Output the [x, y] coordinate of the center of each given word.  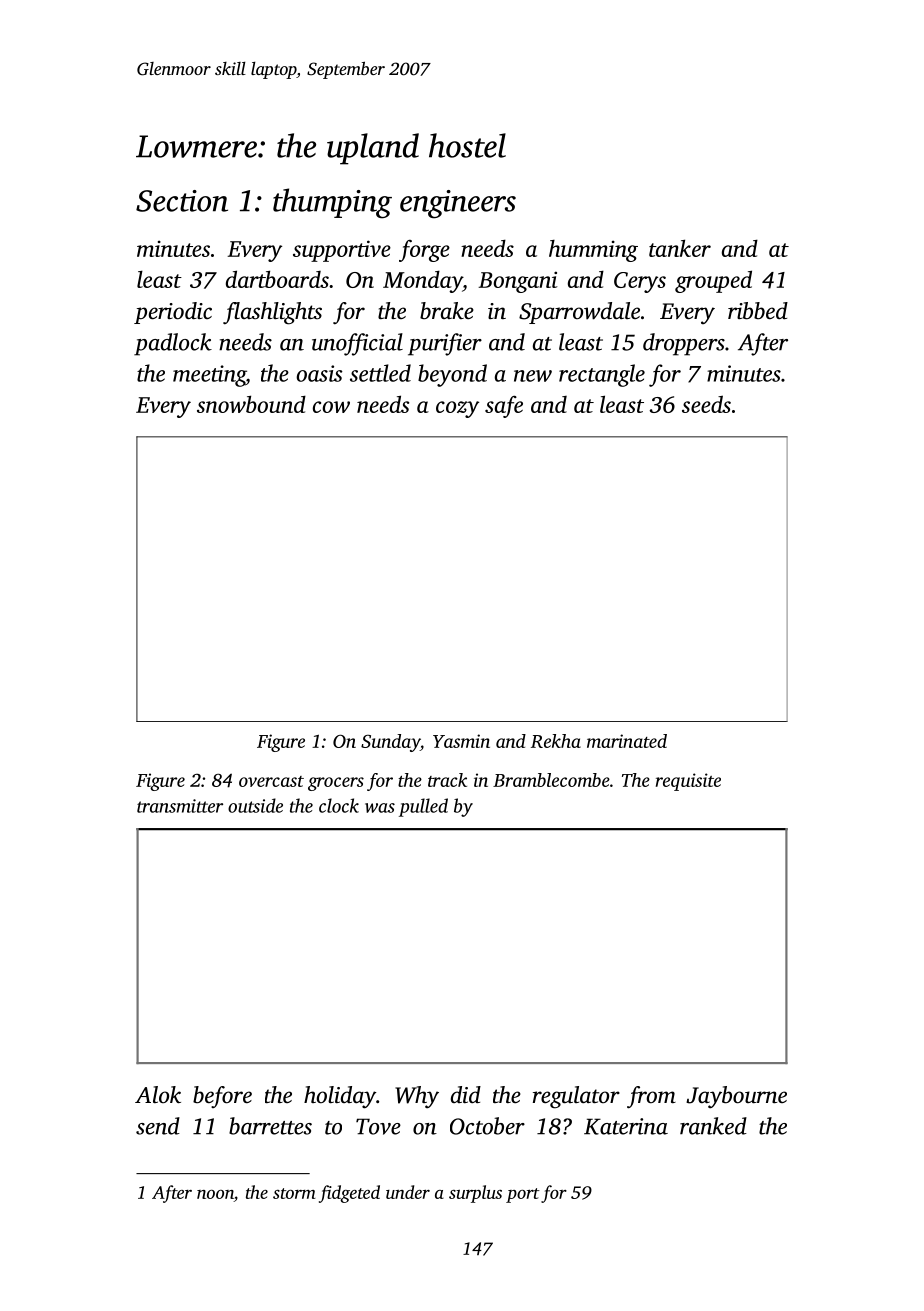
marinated [627, 741]
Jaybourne [736, 1097]
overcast [271, 781]
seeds [706, 404]
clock [339, 805]
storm [294, 1193]
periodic [173, 313]
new [533, 376]
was [380, 808]
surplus [475, 1194]
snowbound [251, 404]
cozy [457, 409]
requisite [688, 782]
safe [504, 406]
